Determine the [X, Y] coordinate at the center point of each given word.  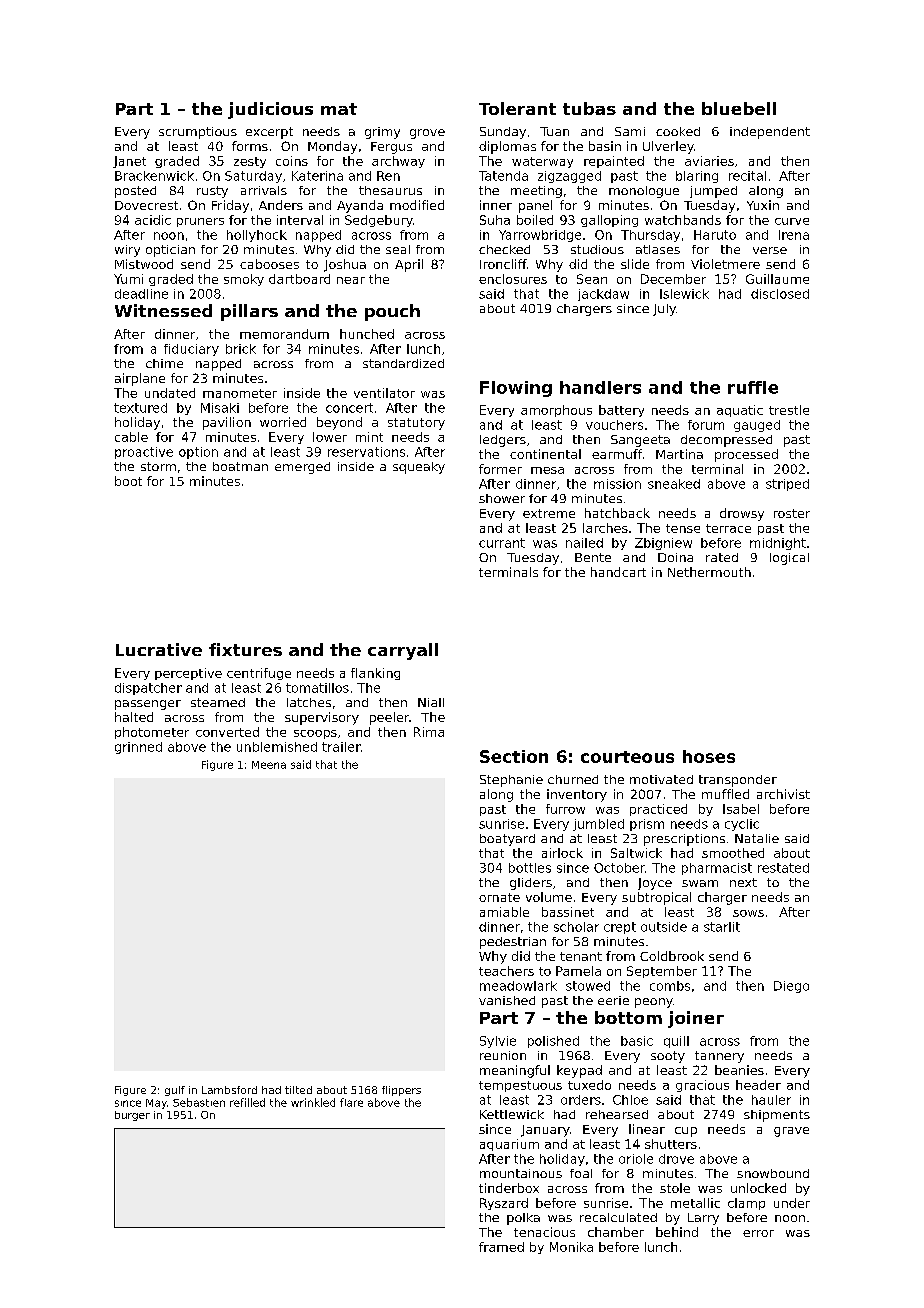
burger [132, 1116]
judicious [270, 110]
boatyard [507, 840]
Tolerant [517, 108]
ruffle [753, 387]
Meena [269, 765]
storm [158, 466]
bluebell [739, 108]
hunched [367, 334]
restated [783, 868]
